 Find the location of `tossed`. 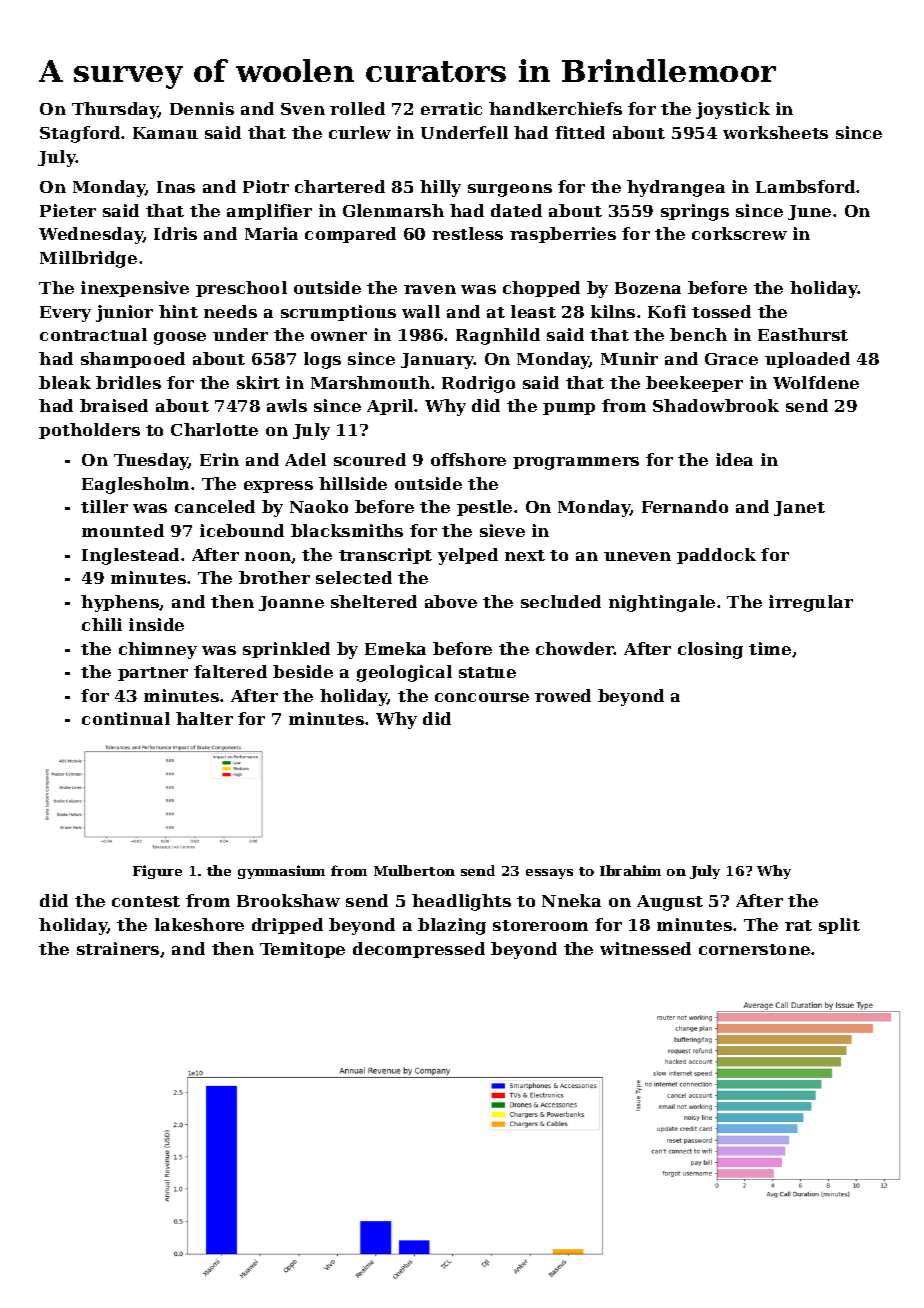

tossed is located at coordinates (721, 311).
